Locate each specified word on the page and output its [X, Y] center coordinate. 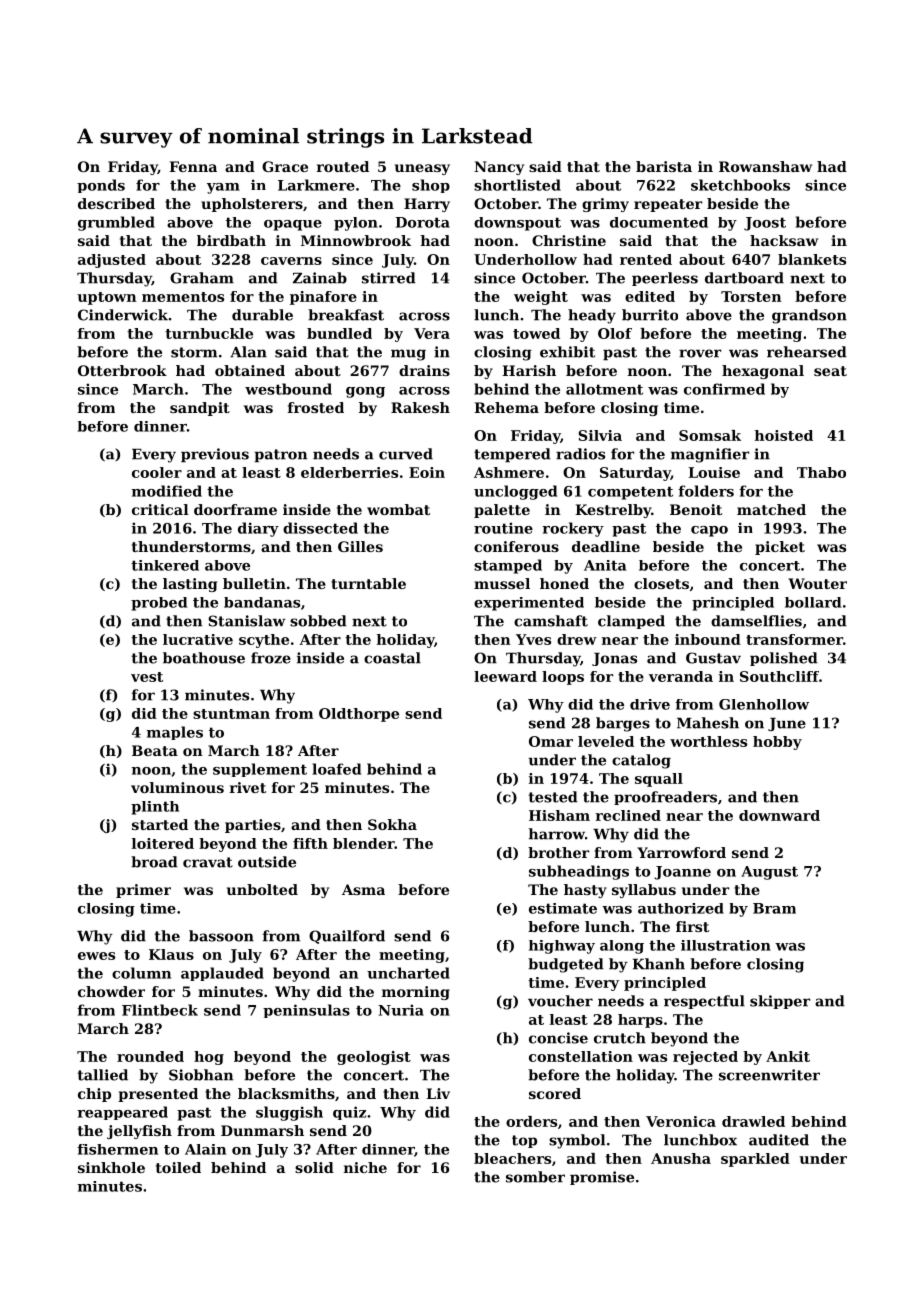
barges [623, 724]
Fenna [193, 166]
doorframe [235, 509]
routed [343, 166]
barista [664, 166]
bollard [813, 602]
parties [253, 826]
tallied [102, 1075]
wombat [398, 509]
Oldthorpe [359, 715]
